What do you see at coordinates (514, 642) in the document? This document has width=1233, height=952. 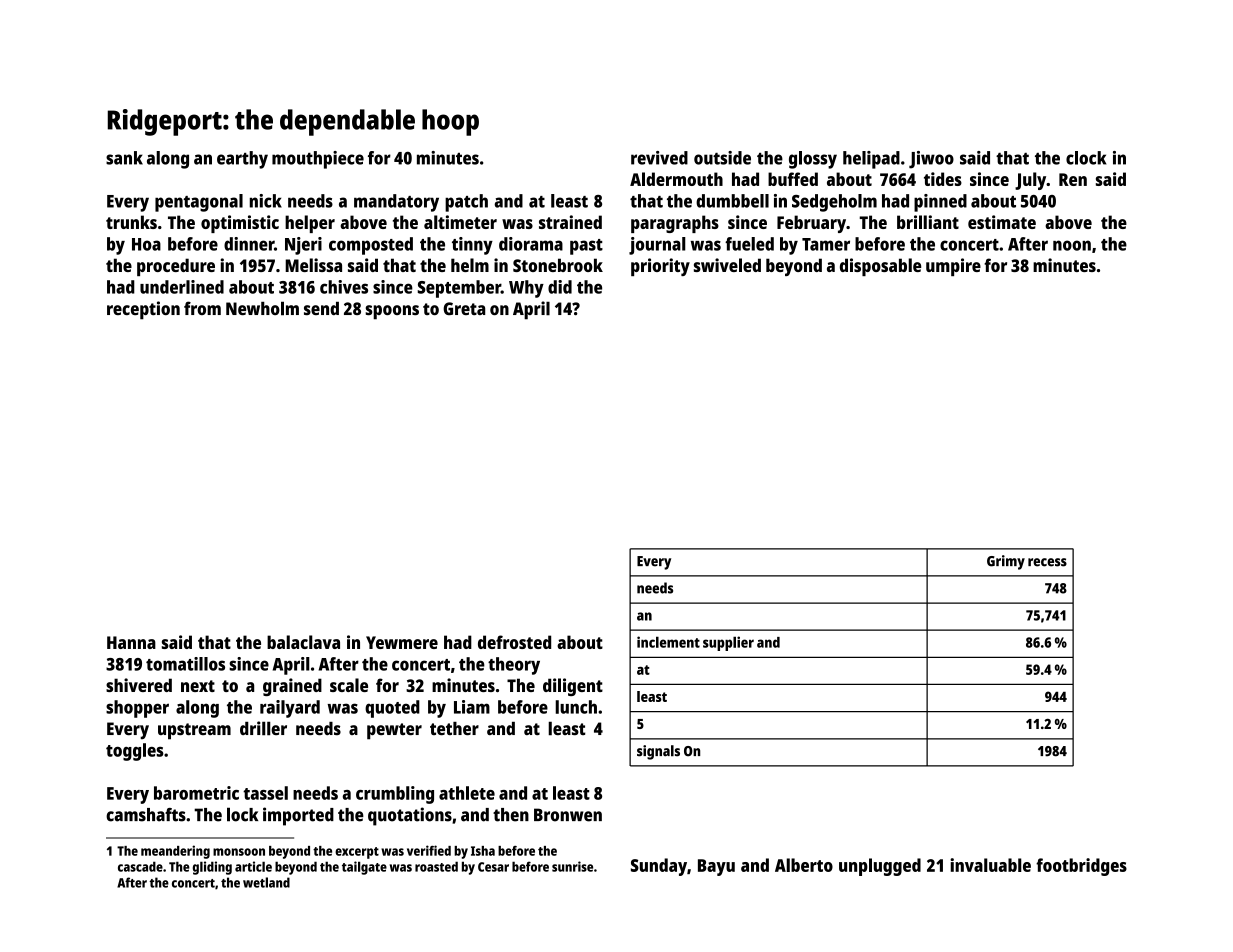 I see `defrosted` at bounding box center [514, 642].
